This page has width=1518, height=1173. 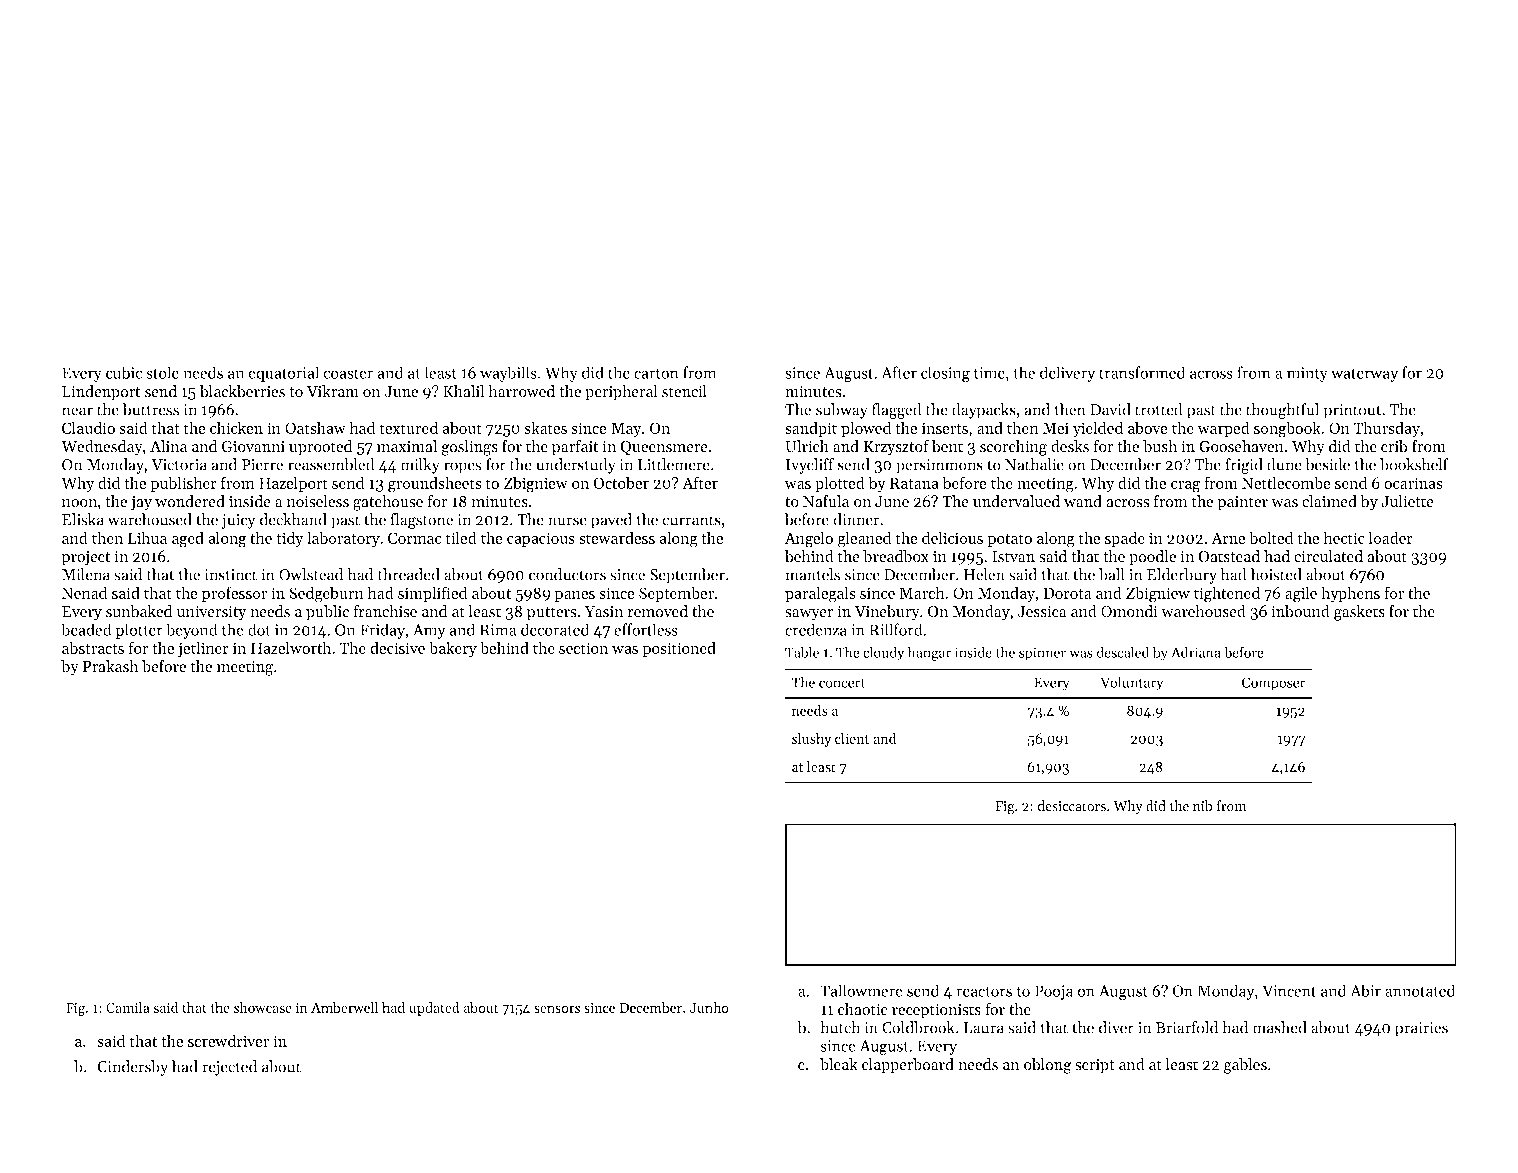 What do you see at coordinates (1142, 372) in the page?
I see `transformed` at bounding box center [1142, 372].
